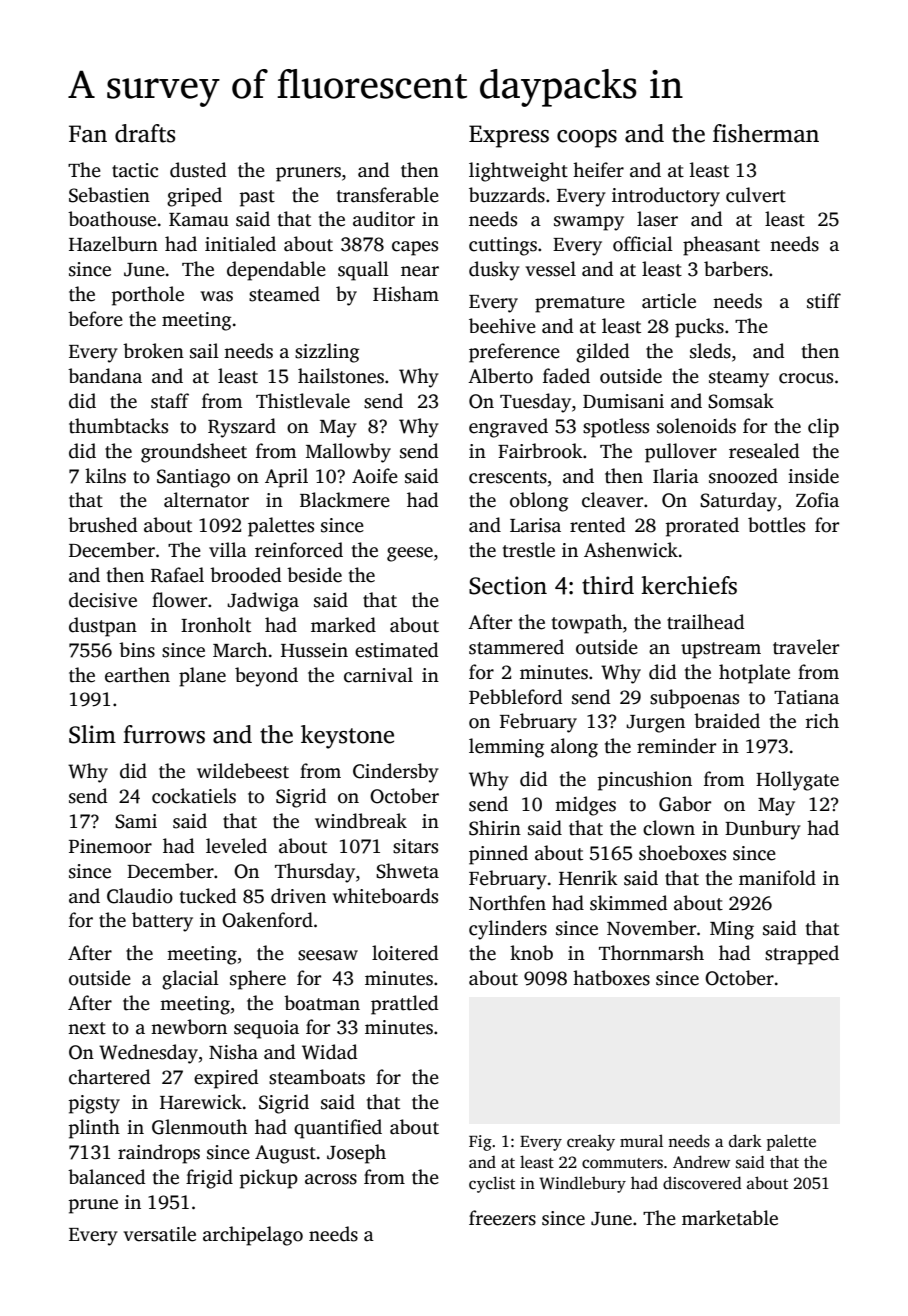  Describe the element at coordinates (766, 133) in the page. I see `fisherman` at that location.
